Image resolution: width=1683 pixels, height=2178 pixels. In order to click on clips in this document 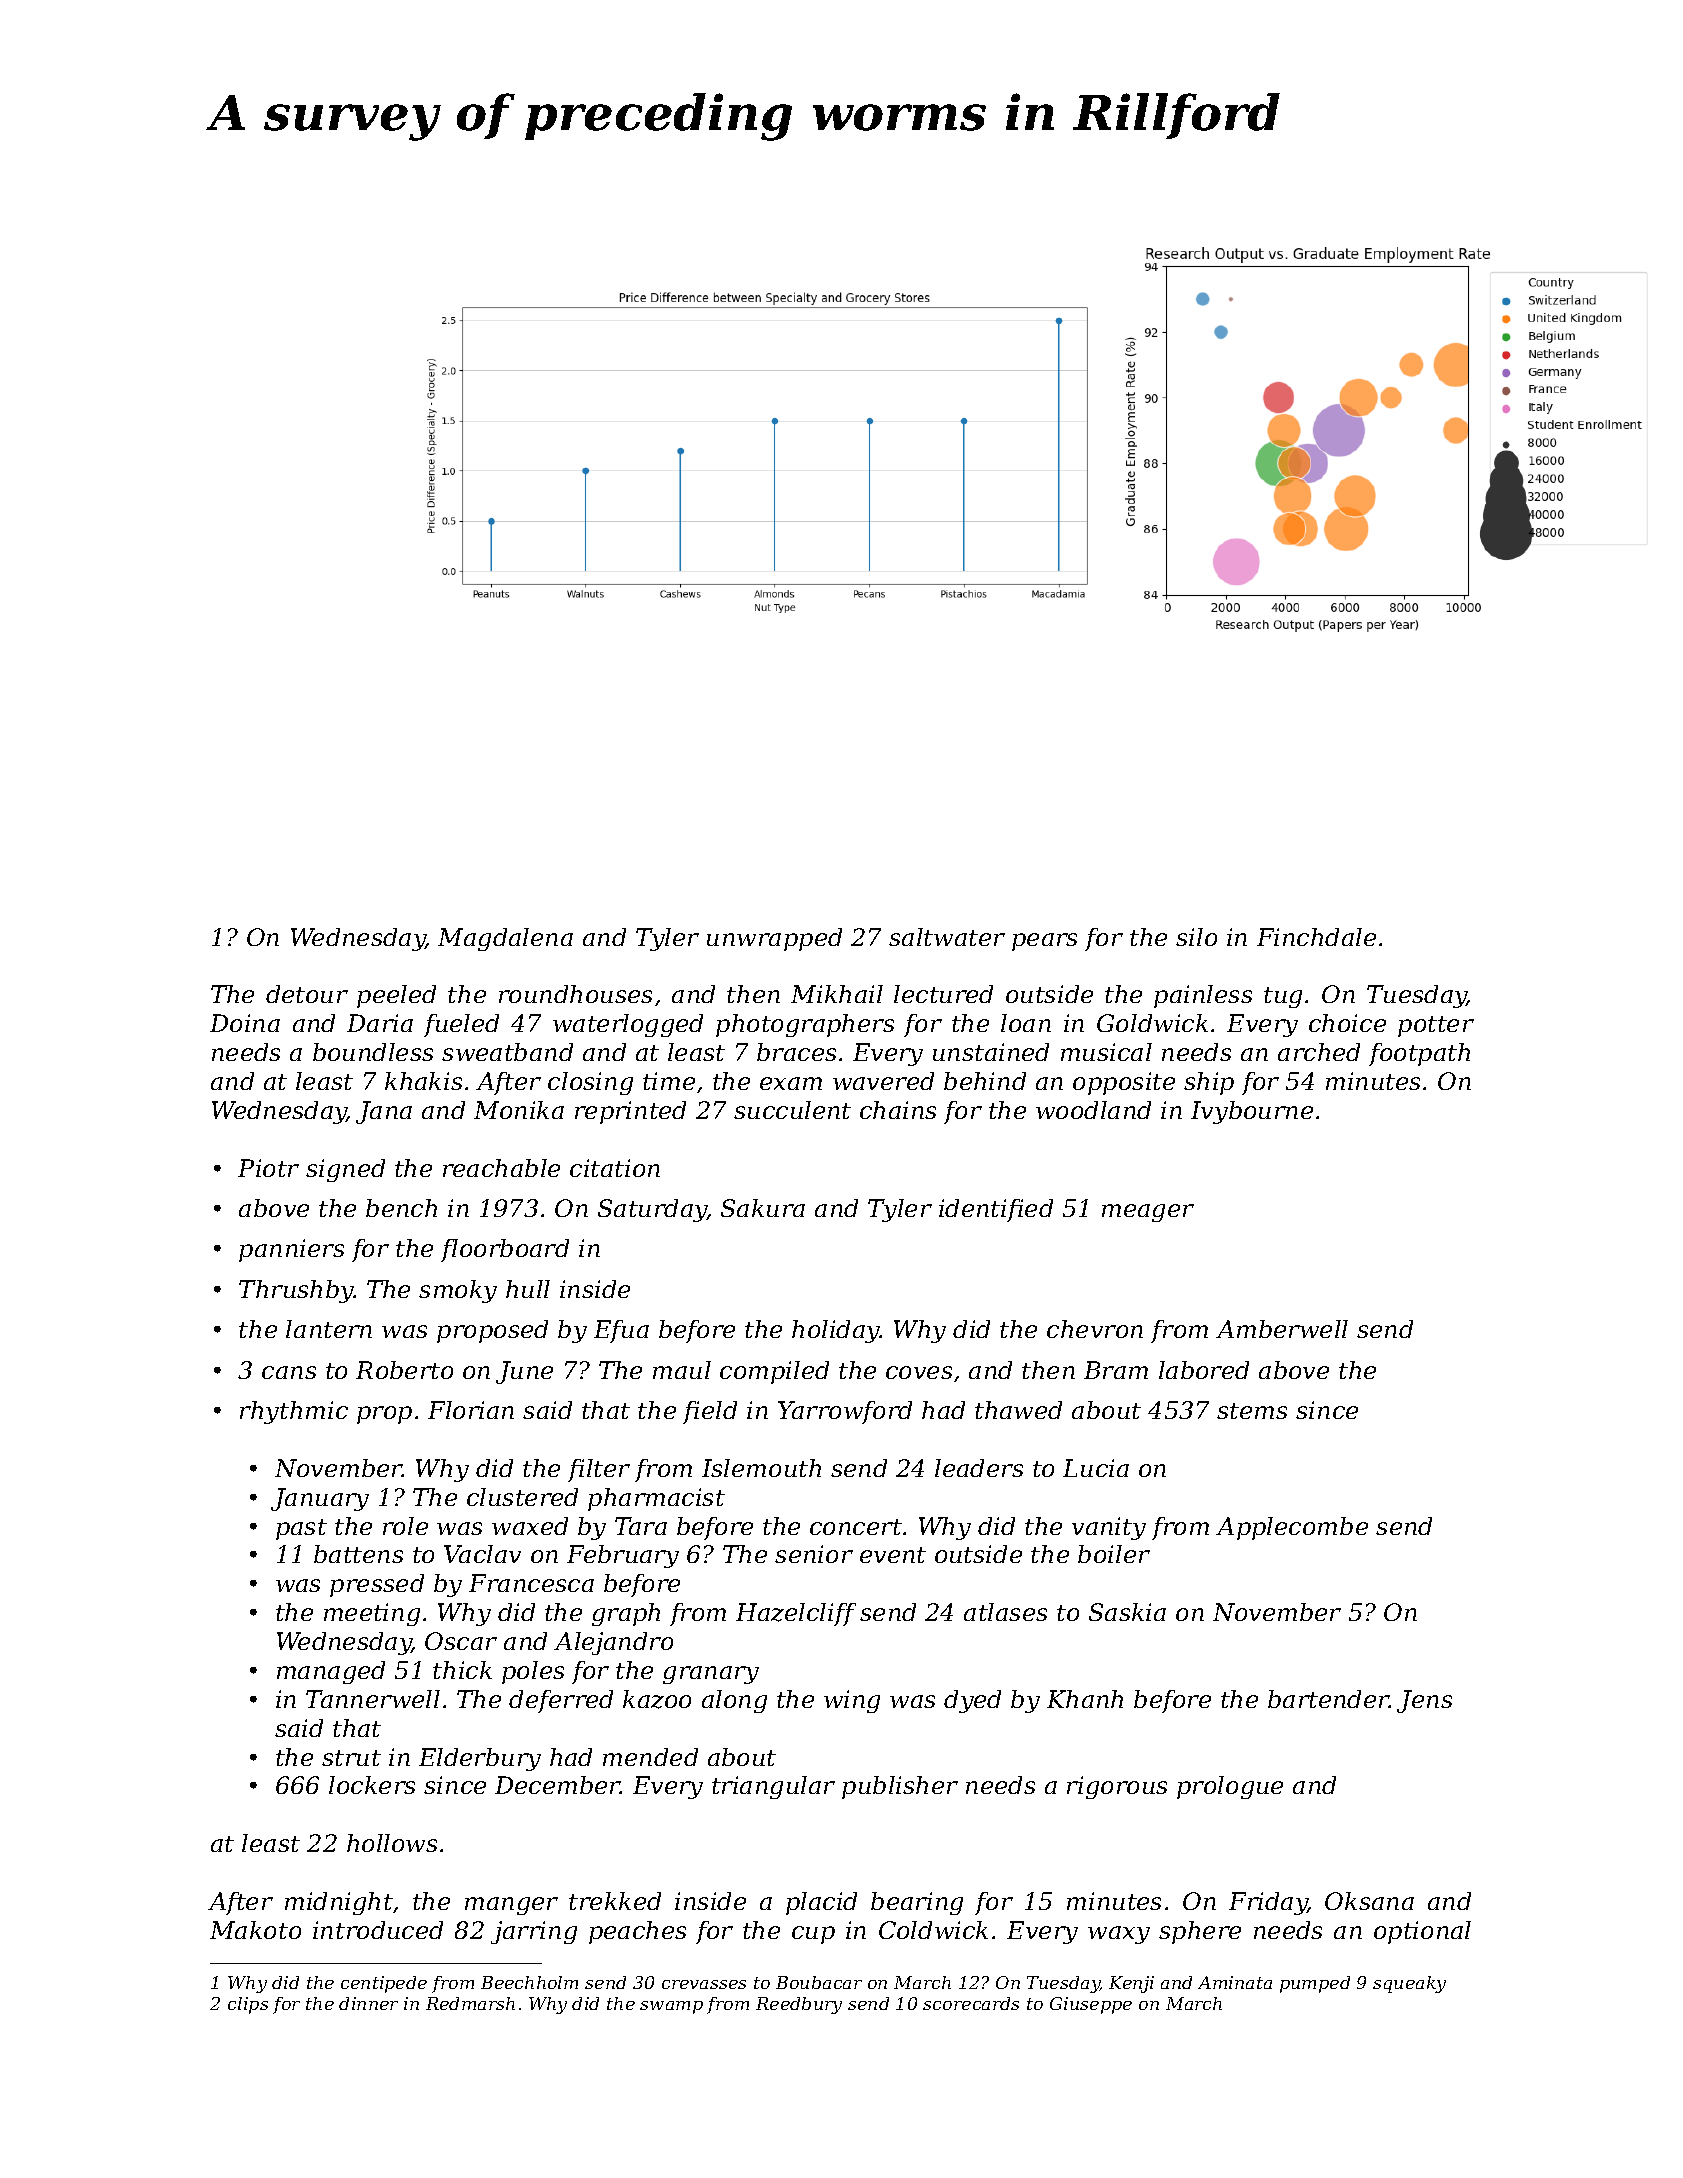, I will do `click(248, 2005)`.
